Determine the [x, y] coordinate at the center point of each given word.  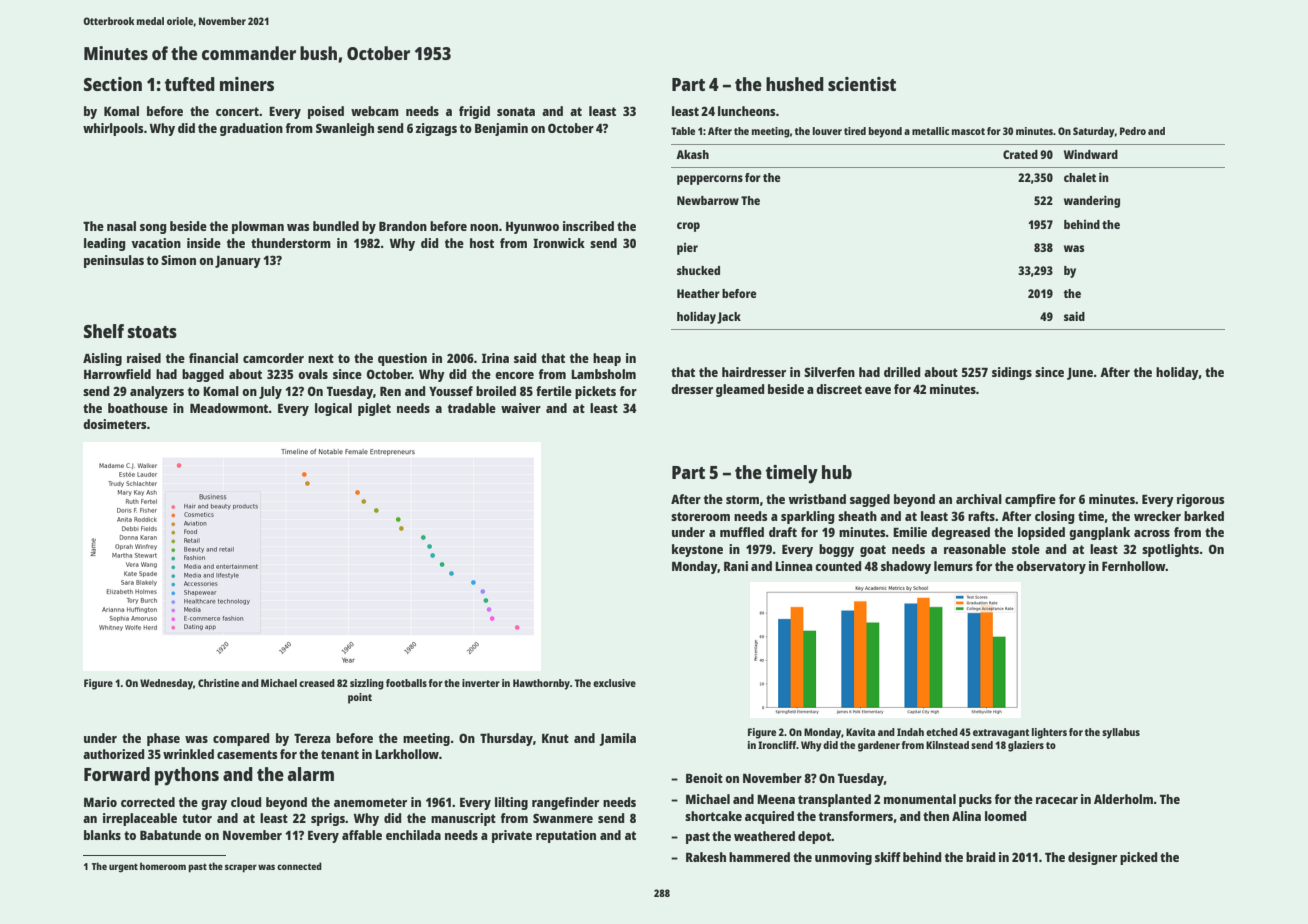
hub [837, 472]
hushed [795, 84]
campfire [1030, 500]
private [512, 836]
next [321, 358]
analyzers [157, 392]
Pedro [1133, 131]
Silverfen [829, 372]
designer [1092, 858]
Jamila [617, 739]
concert [237, 111]
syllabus [1121, 733]
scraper [241, 868]
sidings [1012, 373]
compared [241, 739]
